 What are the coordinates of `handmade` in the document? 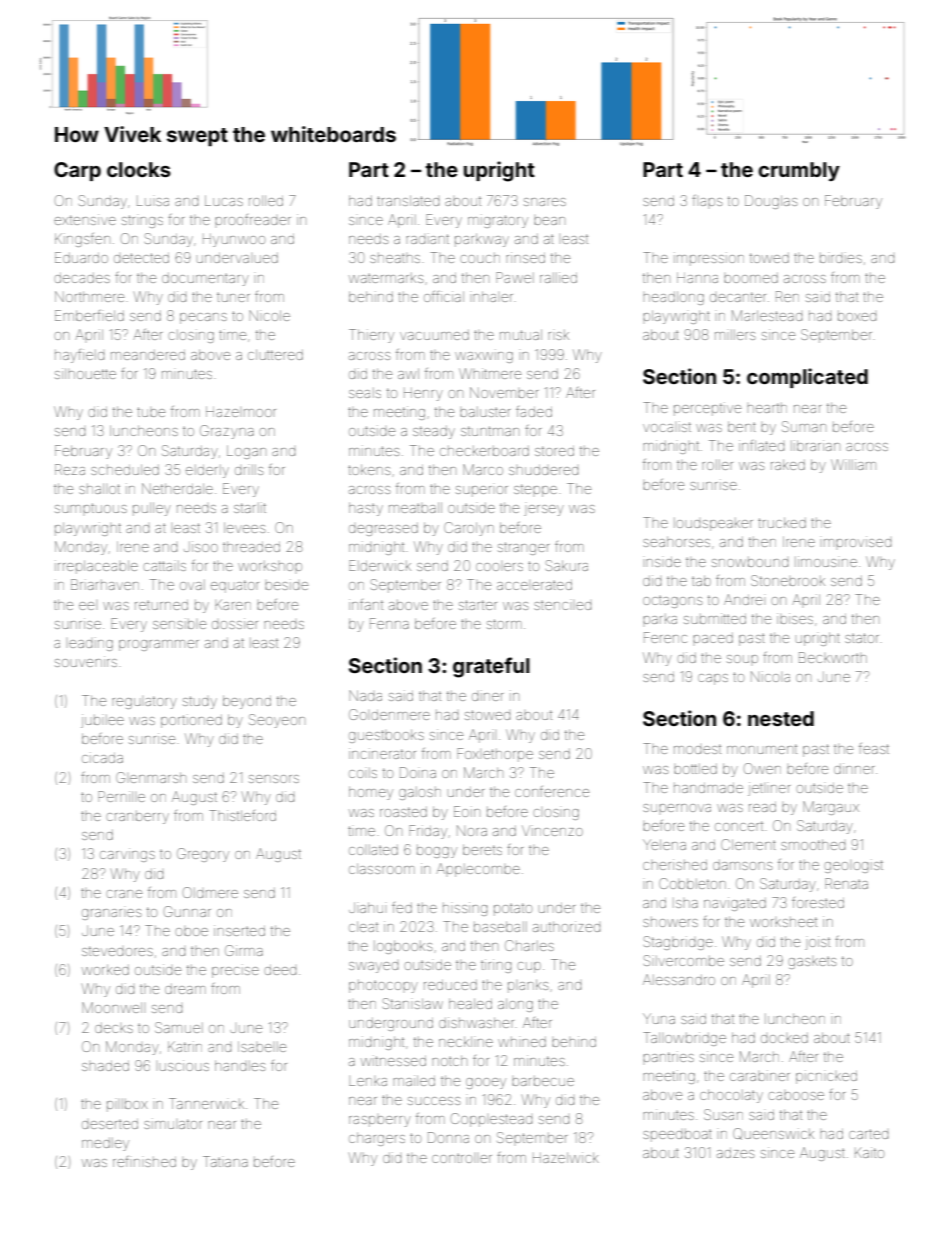 It's located at (708, 788).
